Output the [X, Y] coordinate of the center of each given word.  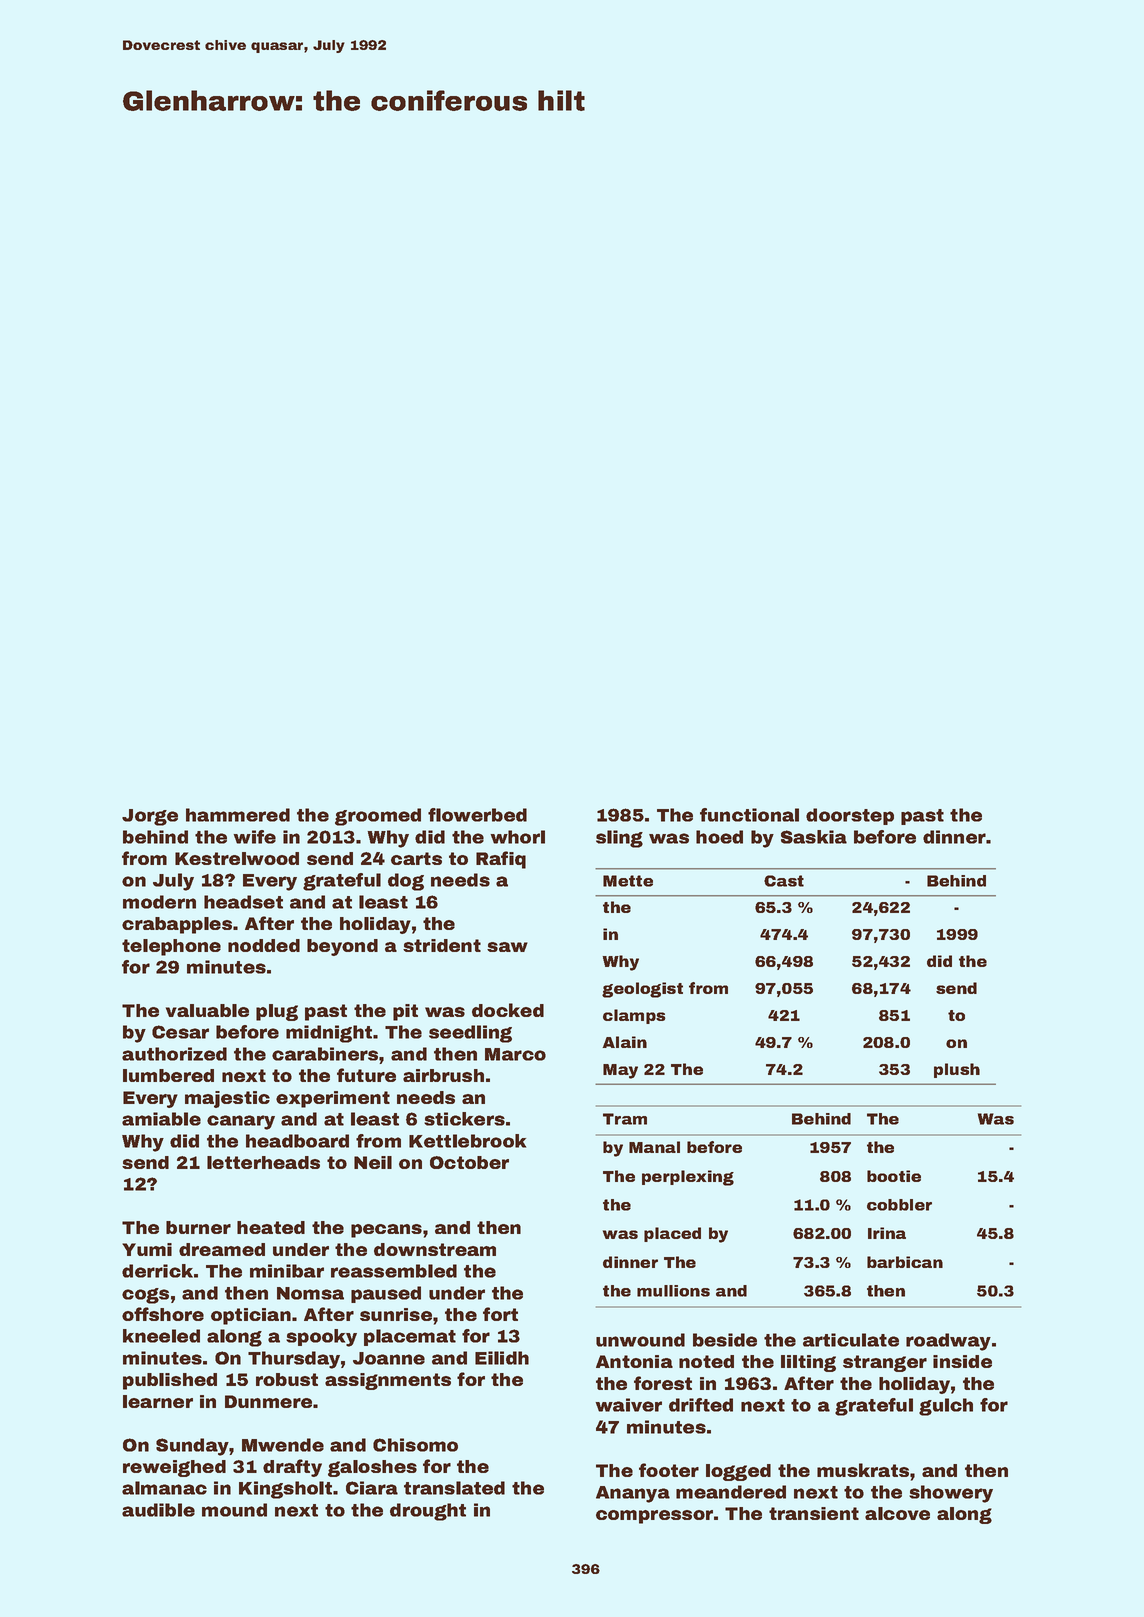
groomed [378, 817]
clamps [634, 1016]
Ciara [372, 1488]
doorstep [850, 816]
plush [957, 1070]
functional [749, 815]
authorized [174, 1054]
